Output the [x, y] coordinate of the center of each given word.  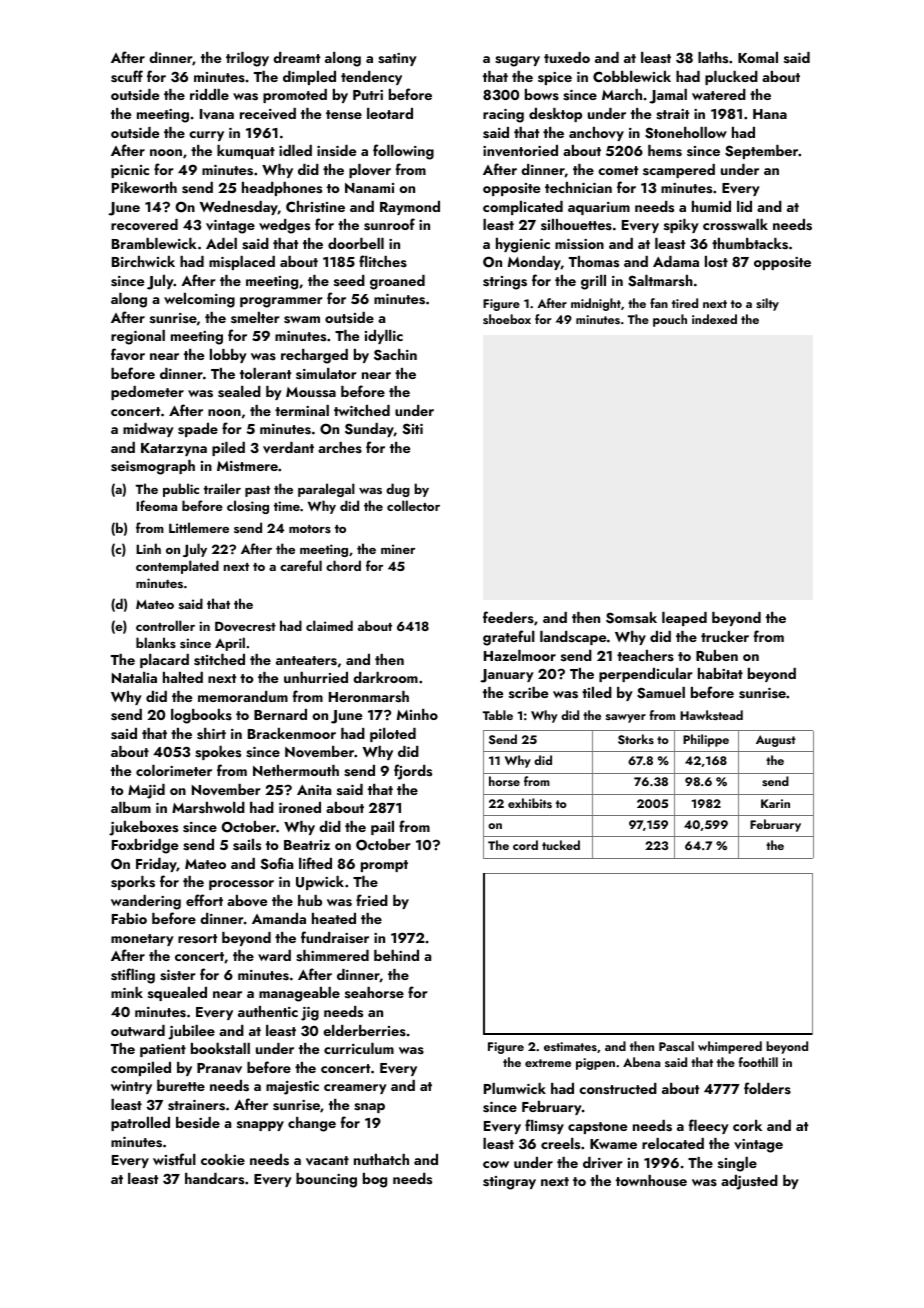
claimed [329, 625]
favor [128, 354]
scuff [127, 76]
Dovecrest [245, 626]
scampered [679, 171]
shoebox [507, 319]
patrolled [140, 1124]
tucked [561, 845]
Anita [314, 790]
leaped [684, 619]
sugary [517, 61]
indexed [714, 319]
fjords [413, 772]
